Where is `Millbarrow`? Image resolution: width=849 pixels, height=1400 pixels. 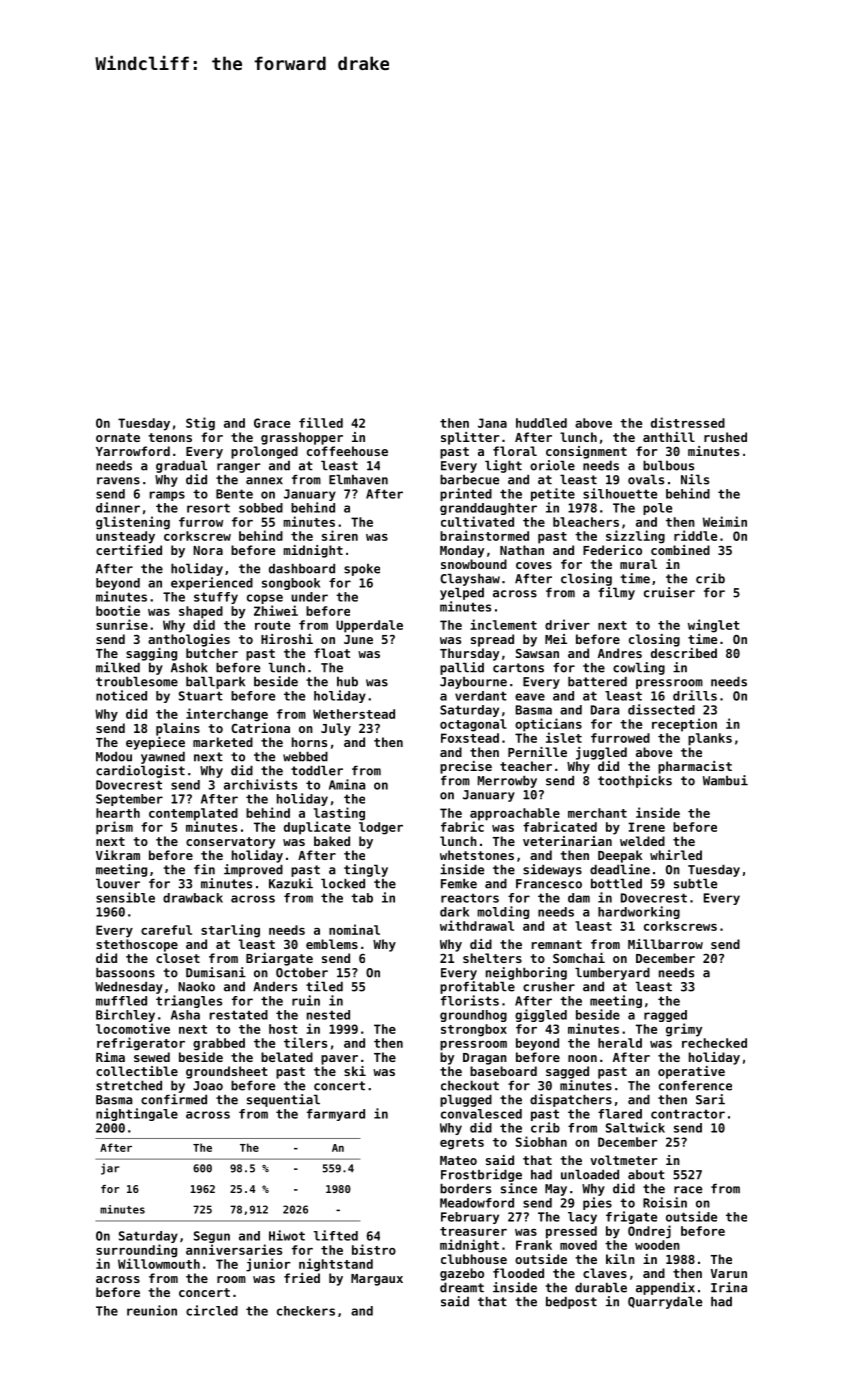
Millbarrow is located at coordinates (665, 944).
